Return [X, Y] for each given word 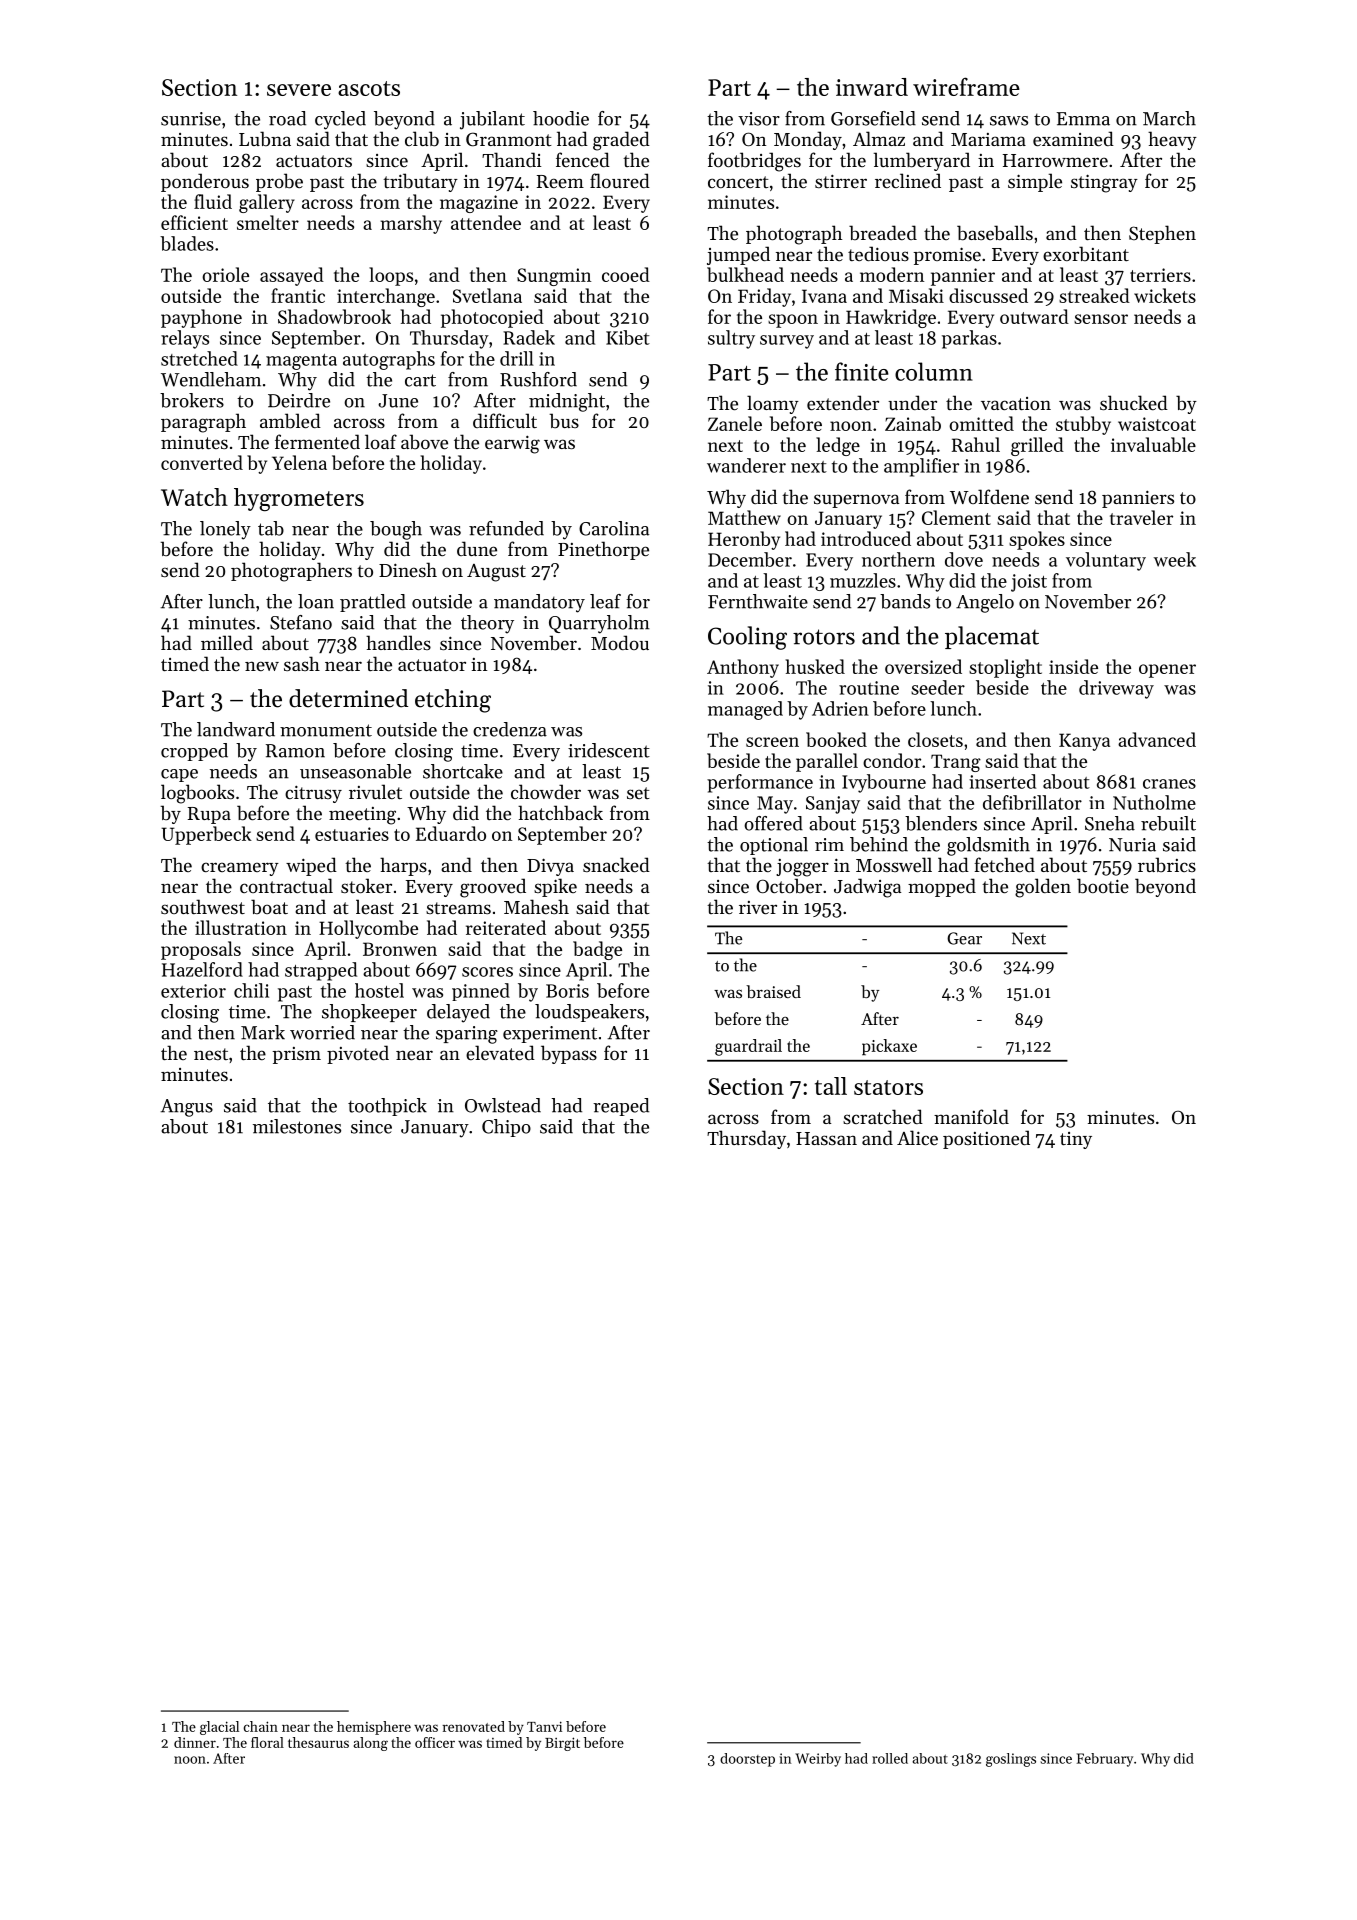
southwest [203, 906]
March [1169, 118]
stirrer [841, 181]
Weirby [818, 1760]
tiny [1076, 1140]
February [1105, 1760]
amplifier [921, 467]
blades [187, 243]
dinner [195, 1742]
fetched [1004, 864]
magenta [301, 362]
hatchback [560, 812]
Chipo [506, 1128]
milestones [297, 1126]
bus [564, 420]
